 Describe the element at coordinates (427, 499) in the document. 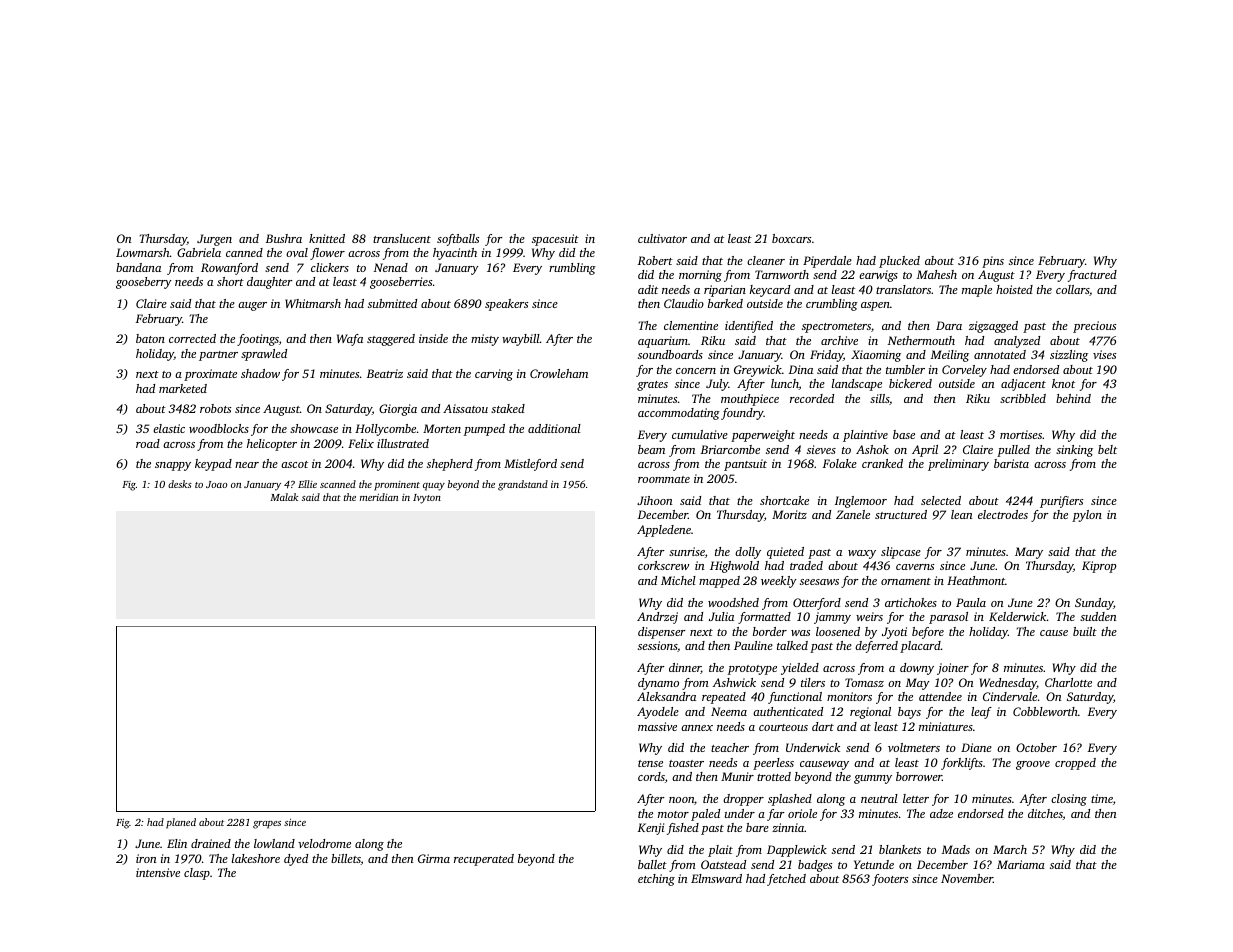

I see `Ivyton` at that location.
